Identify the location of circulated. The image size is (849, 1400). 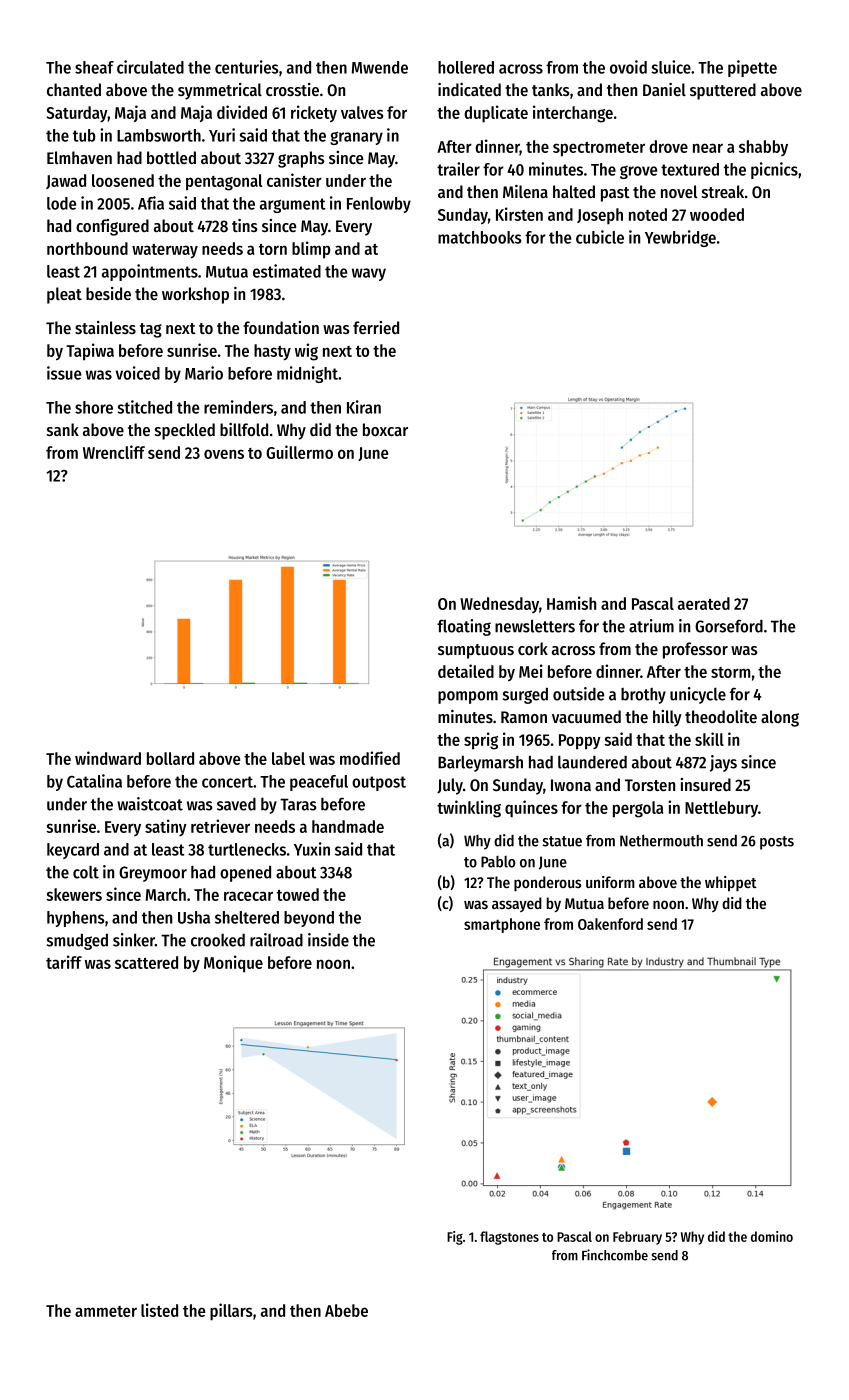
(150, 67).
